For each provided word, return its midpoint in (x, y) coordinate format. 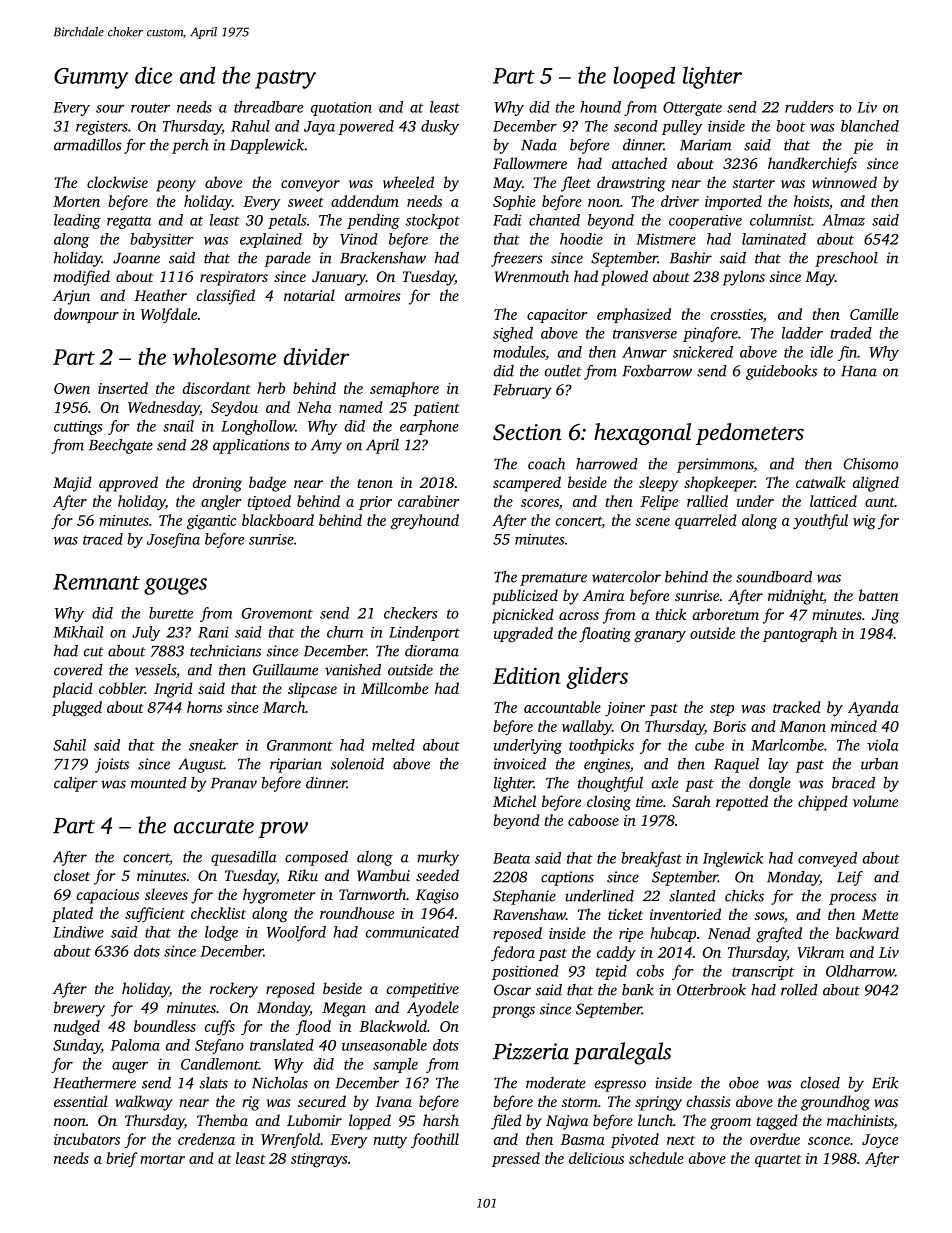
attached (639, 163)
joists (112, 765)
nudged (77, 1028)
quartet (778, 1161)
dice (153, 75)
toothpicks (601, 746)
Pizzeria (531, 1051)
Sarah (691, 801)
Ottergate (692, 109)
